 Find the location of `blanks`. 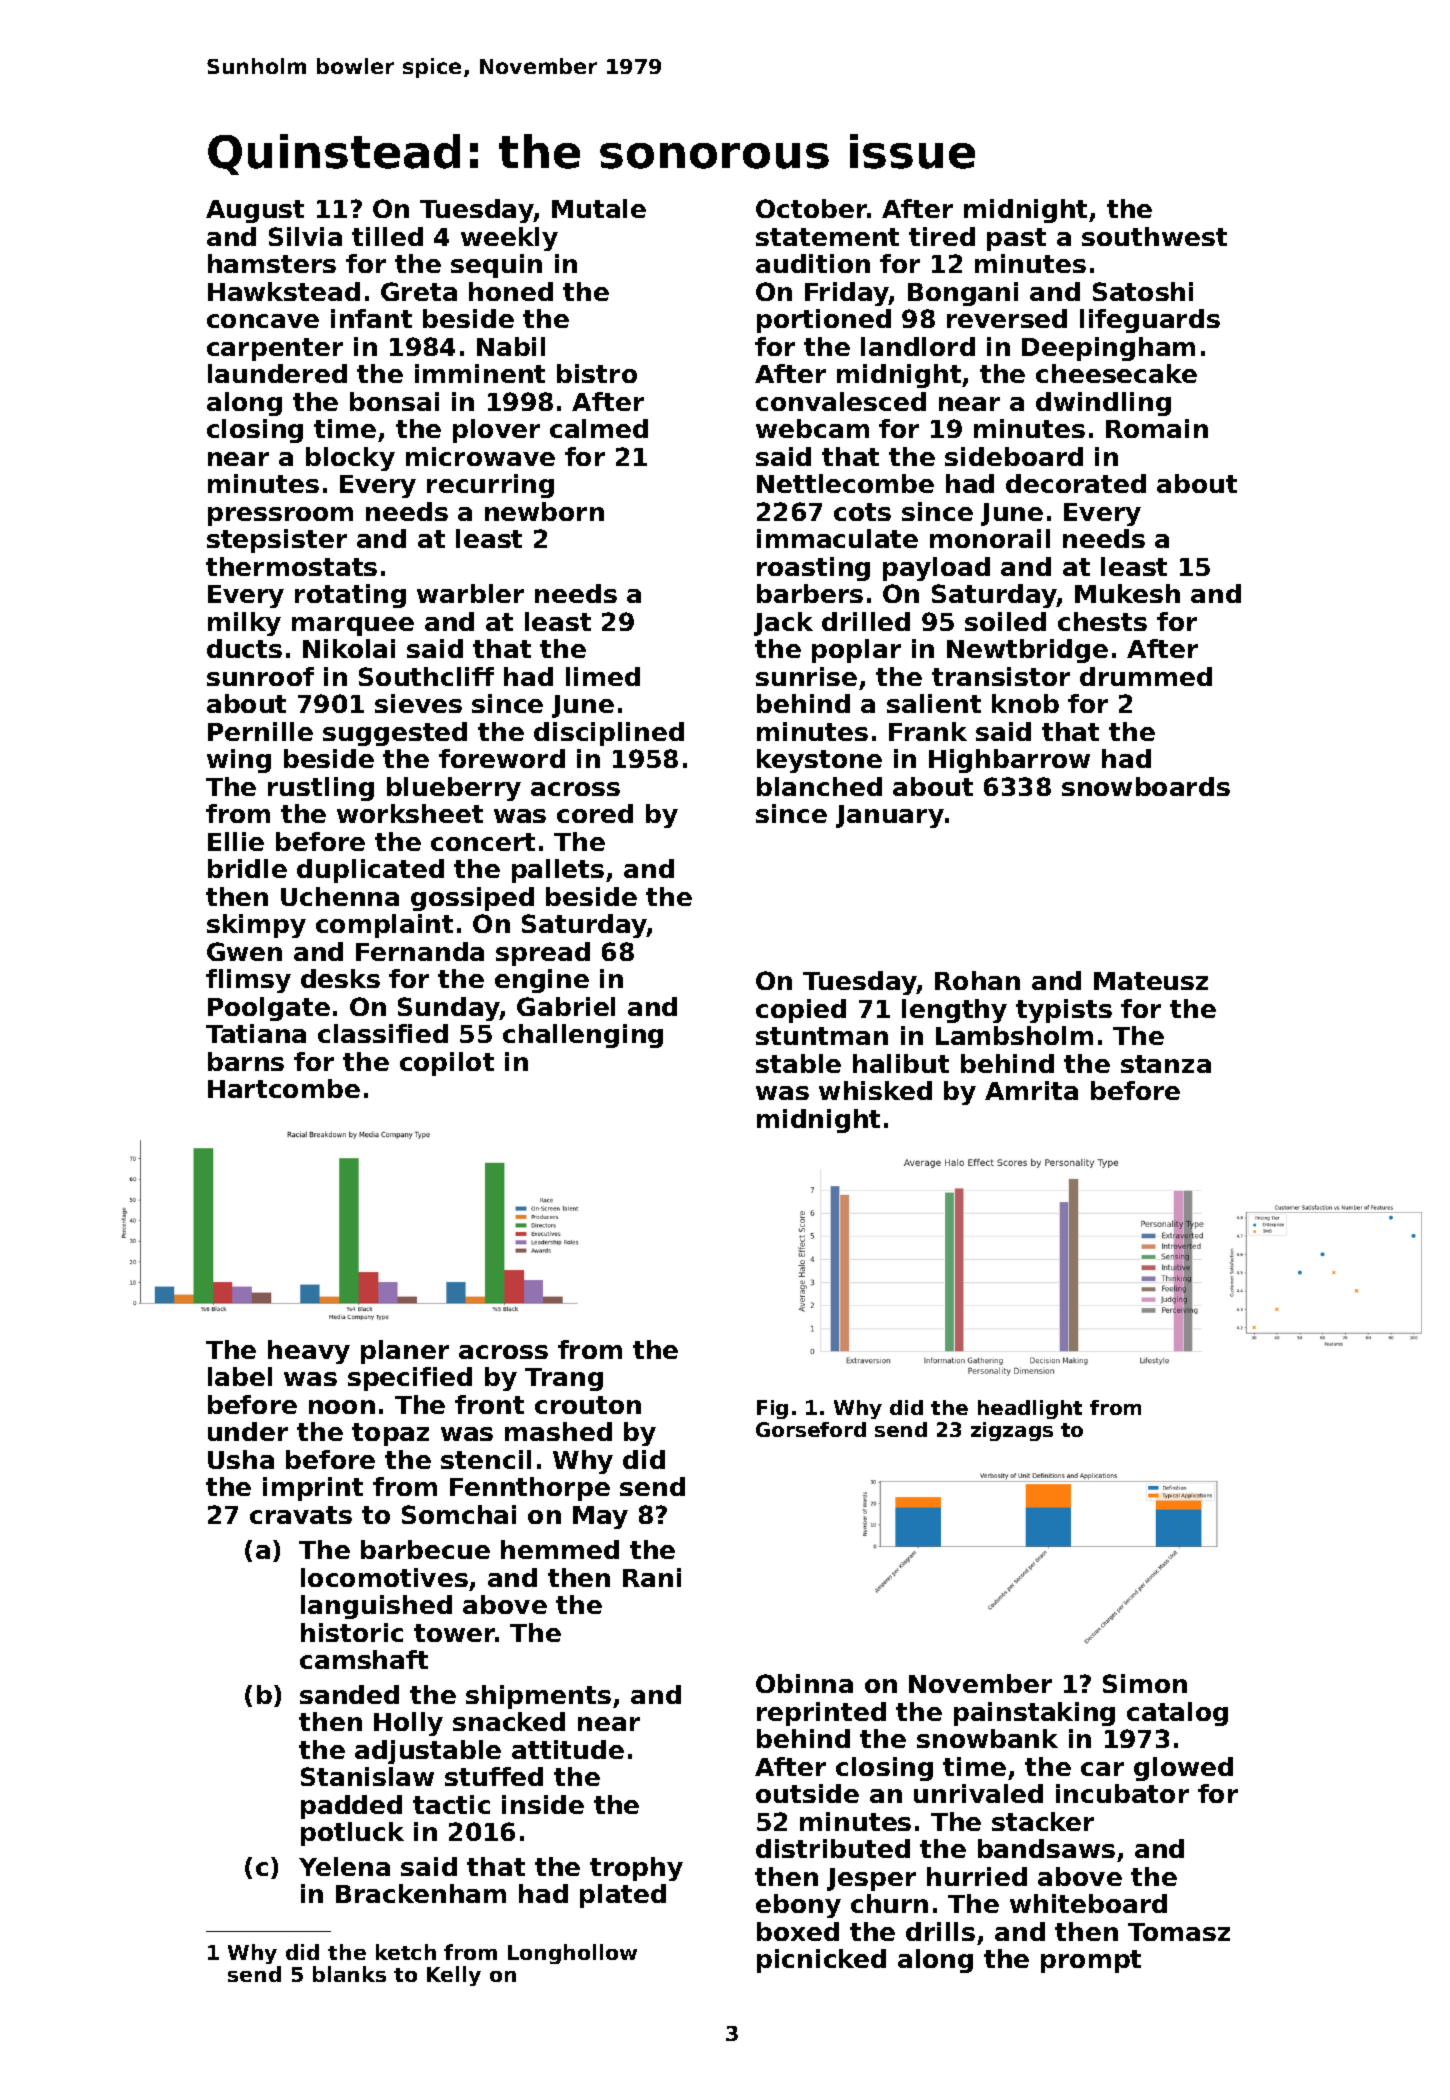

blanks is located at coordinates (349, 1974).
